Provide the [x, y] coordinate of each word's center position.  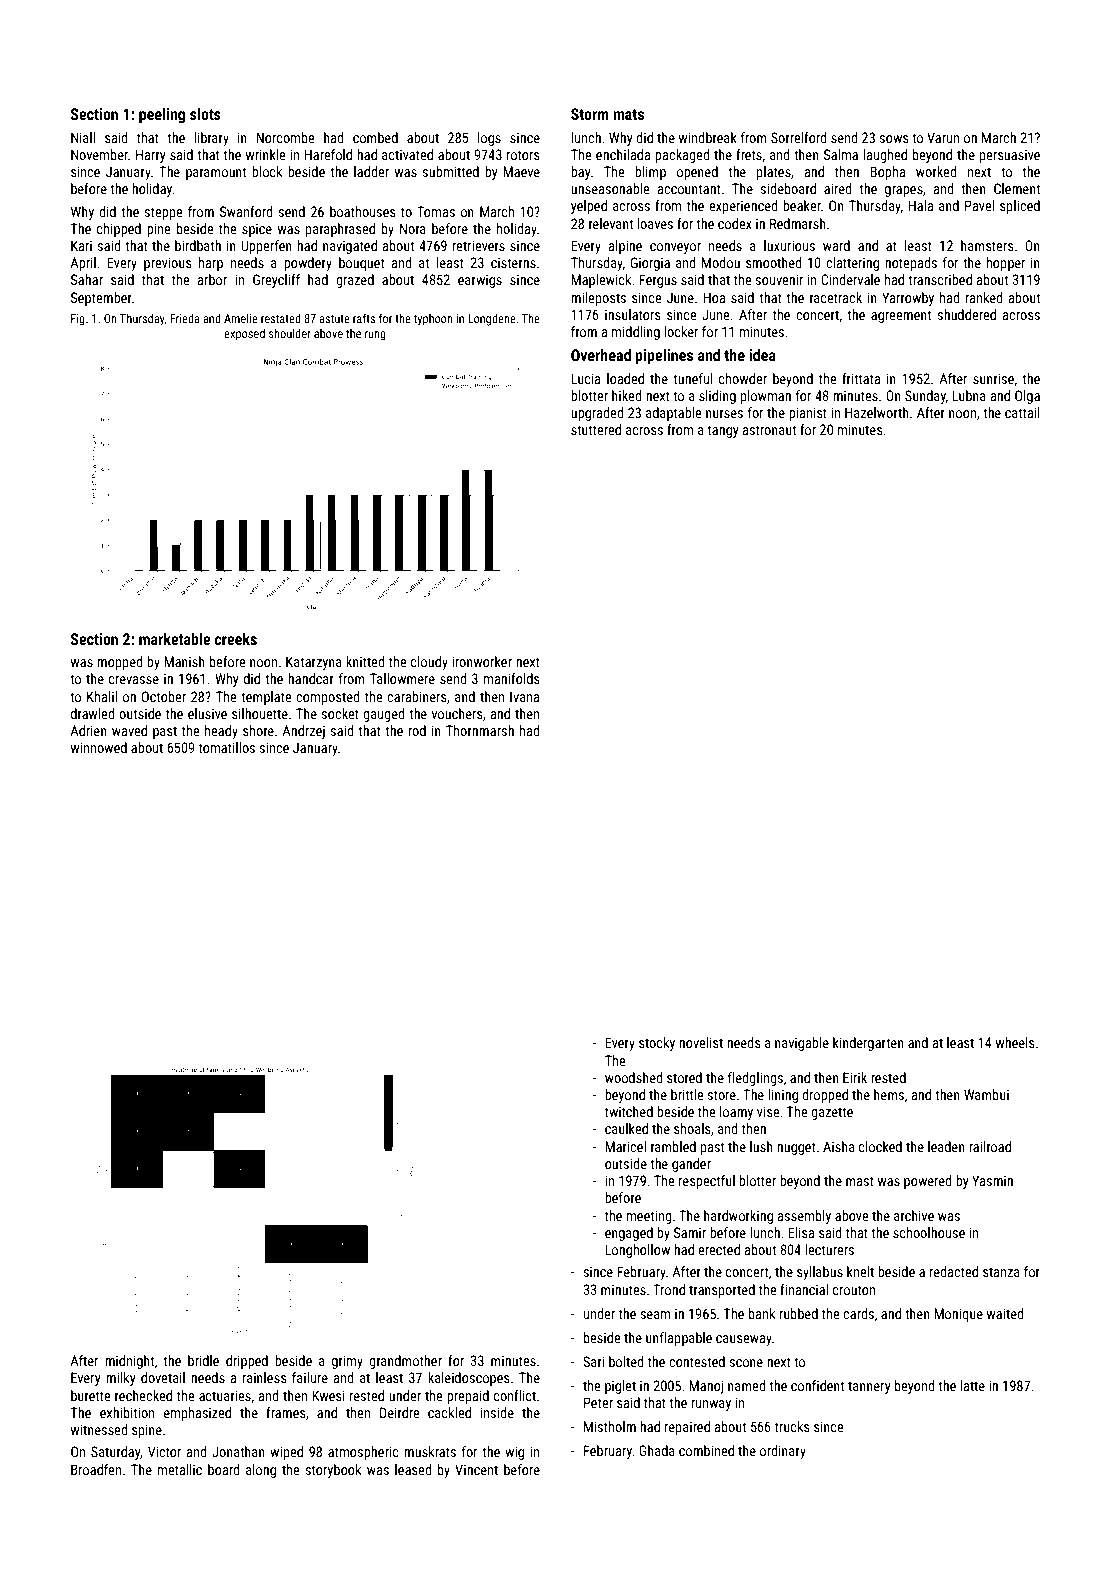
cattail [1022, 412]
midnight [129, 1362]
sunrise [993, 378]
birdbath [198, 245]
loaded [625, 378]
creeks [236, 639]
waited [1005, 1313]
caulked [626, 1128]
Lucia [585, 378]
